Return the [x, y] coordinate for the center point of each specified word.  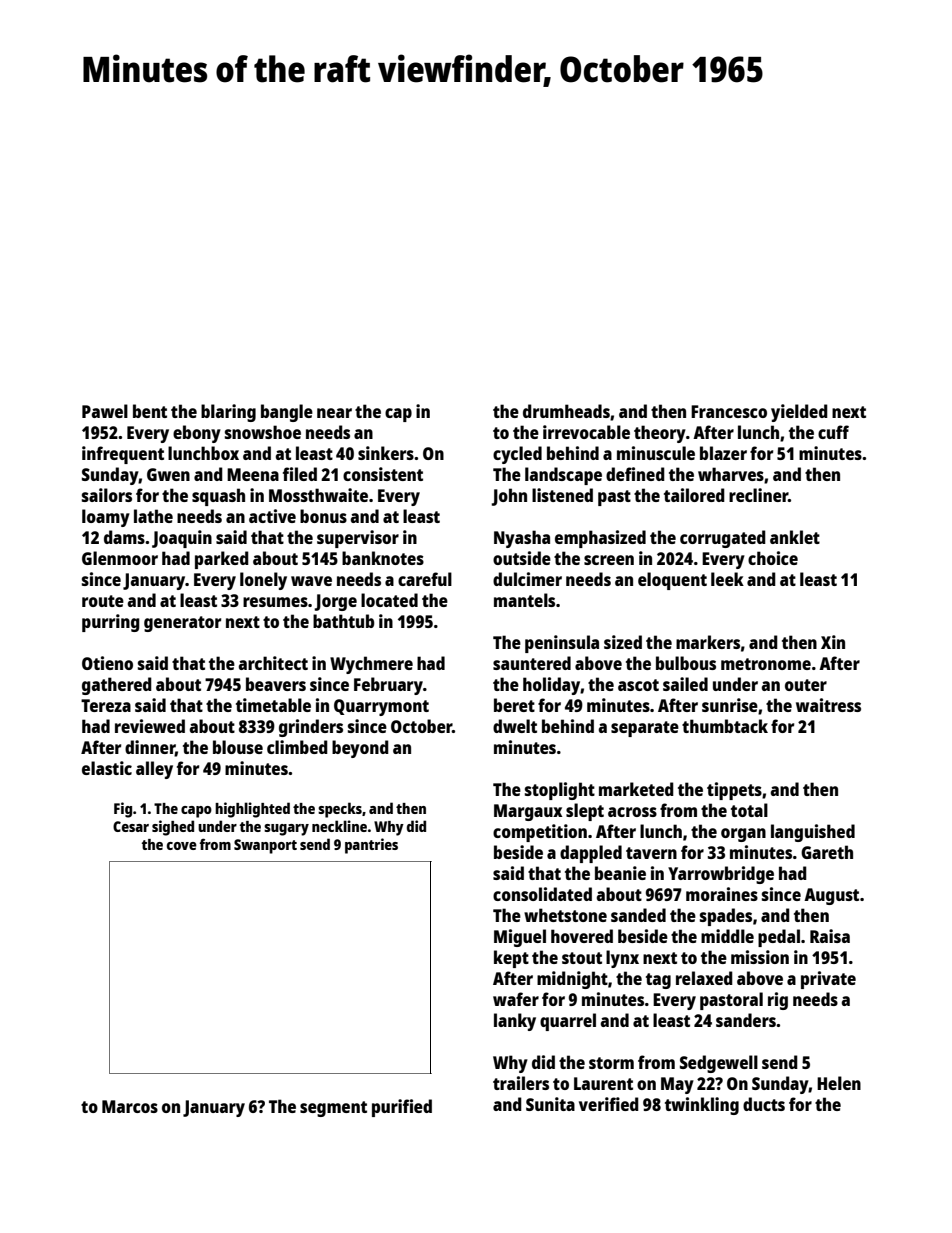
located [389, 600]
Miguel [520, 938]
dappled [591, 854]
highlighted [252, 810]
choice [773, 558]
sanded [638, 915]
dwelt [515, 726]
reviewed [150, 726]
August [831, 896]
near [334, 413]
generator [182, 624]
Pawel [105, 411]
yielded [799, 413]
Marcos [130, 1106]
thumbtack [725, 726]
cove [182, 846]
